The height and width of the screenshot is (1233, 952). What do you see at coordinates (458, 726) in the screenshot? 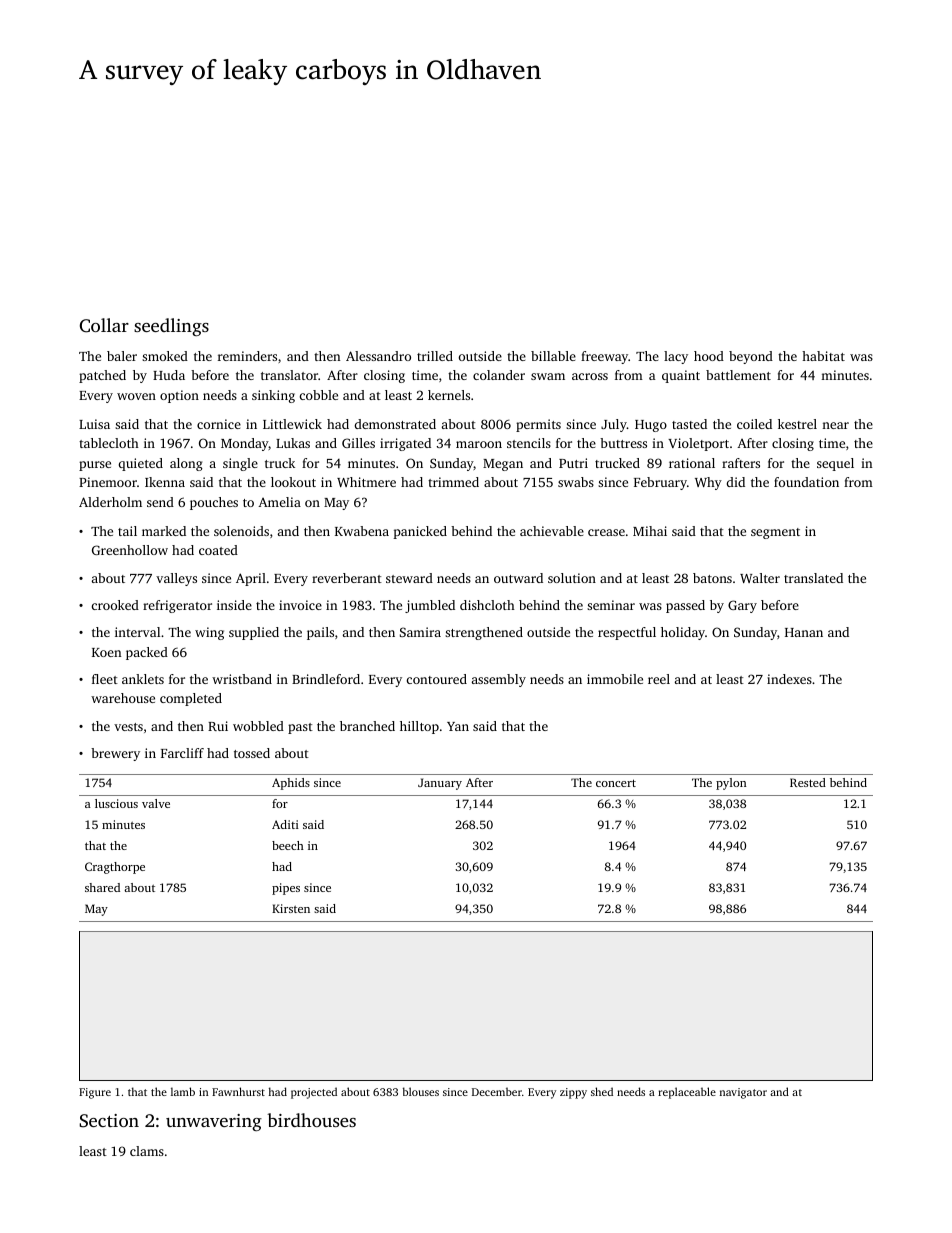
I see `Yan` at bounding box center [458, 726].
